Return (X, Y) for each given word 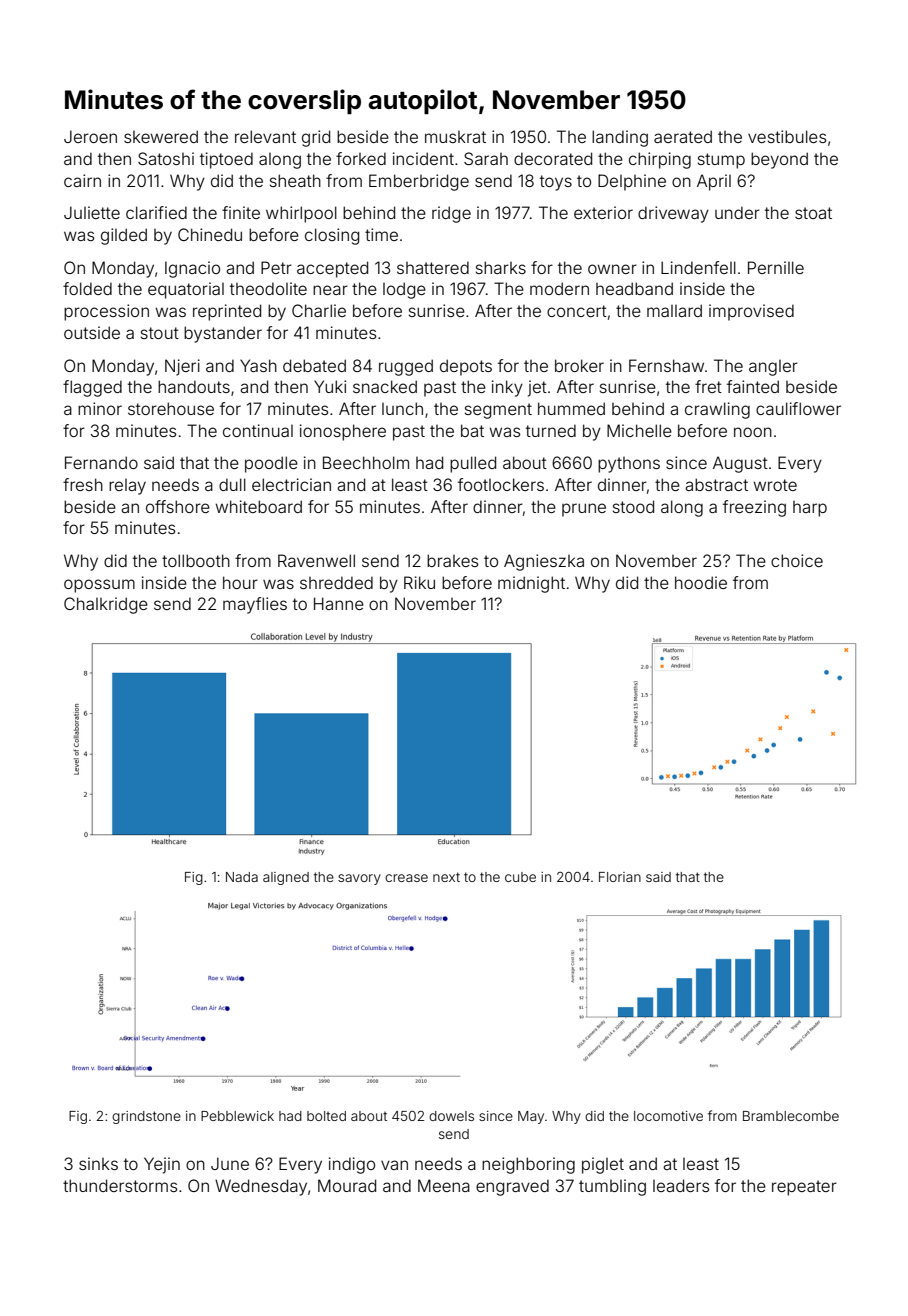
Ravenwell (316, 560)
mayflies (255, 605)
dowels (451, 1116)
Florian (620, 877)
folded (87, 288)
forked (361, 158)
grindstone (146, 1117)
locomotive (668, 1116)
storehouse (171, 408)
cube (520, 877)
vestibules (787, 136)
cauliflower (798, 408)
